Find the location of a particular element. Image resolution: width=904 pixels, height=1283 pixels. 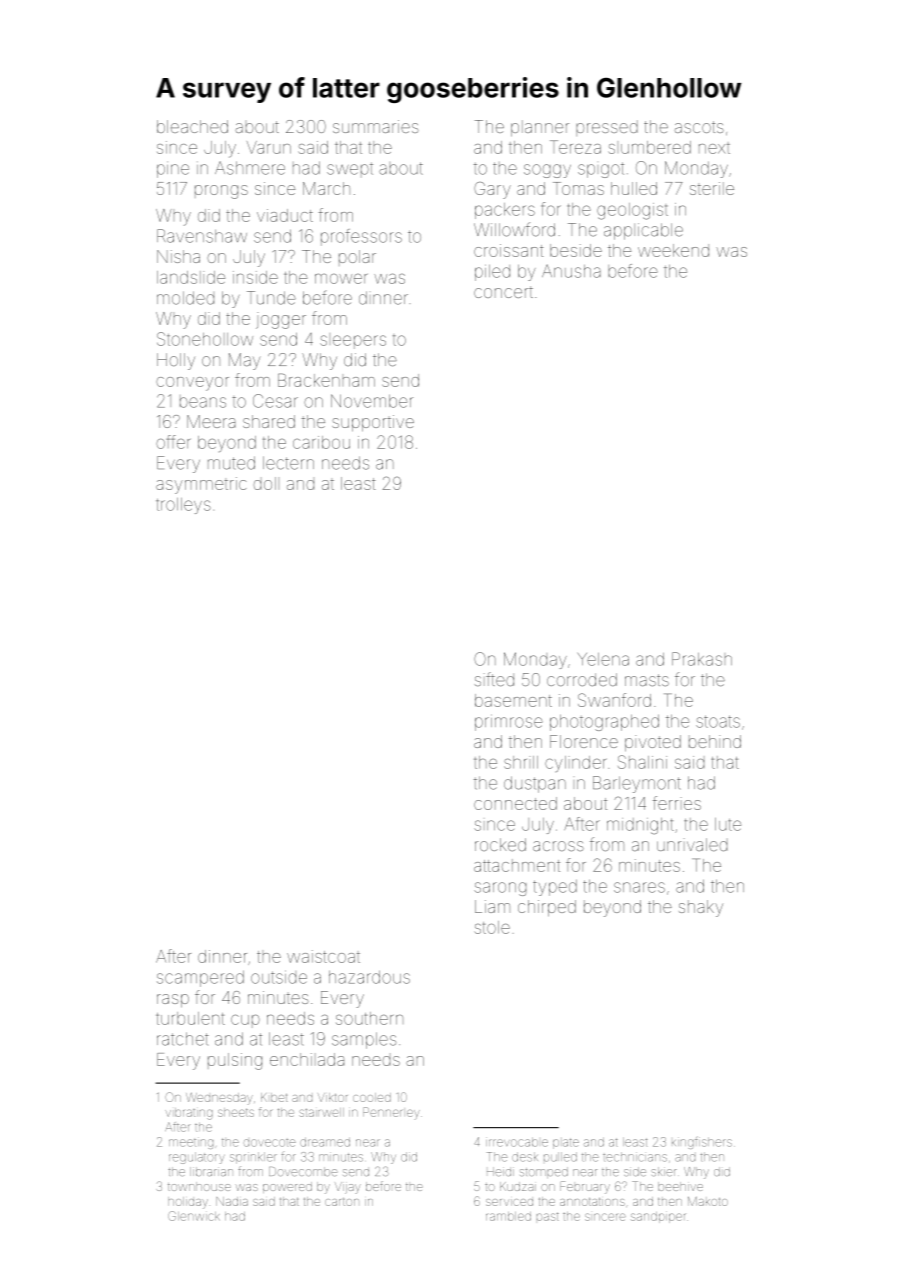

piled is located at coordinates (492, 273).
